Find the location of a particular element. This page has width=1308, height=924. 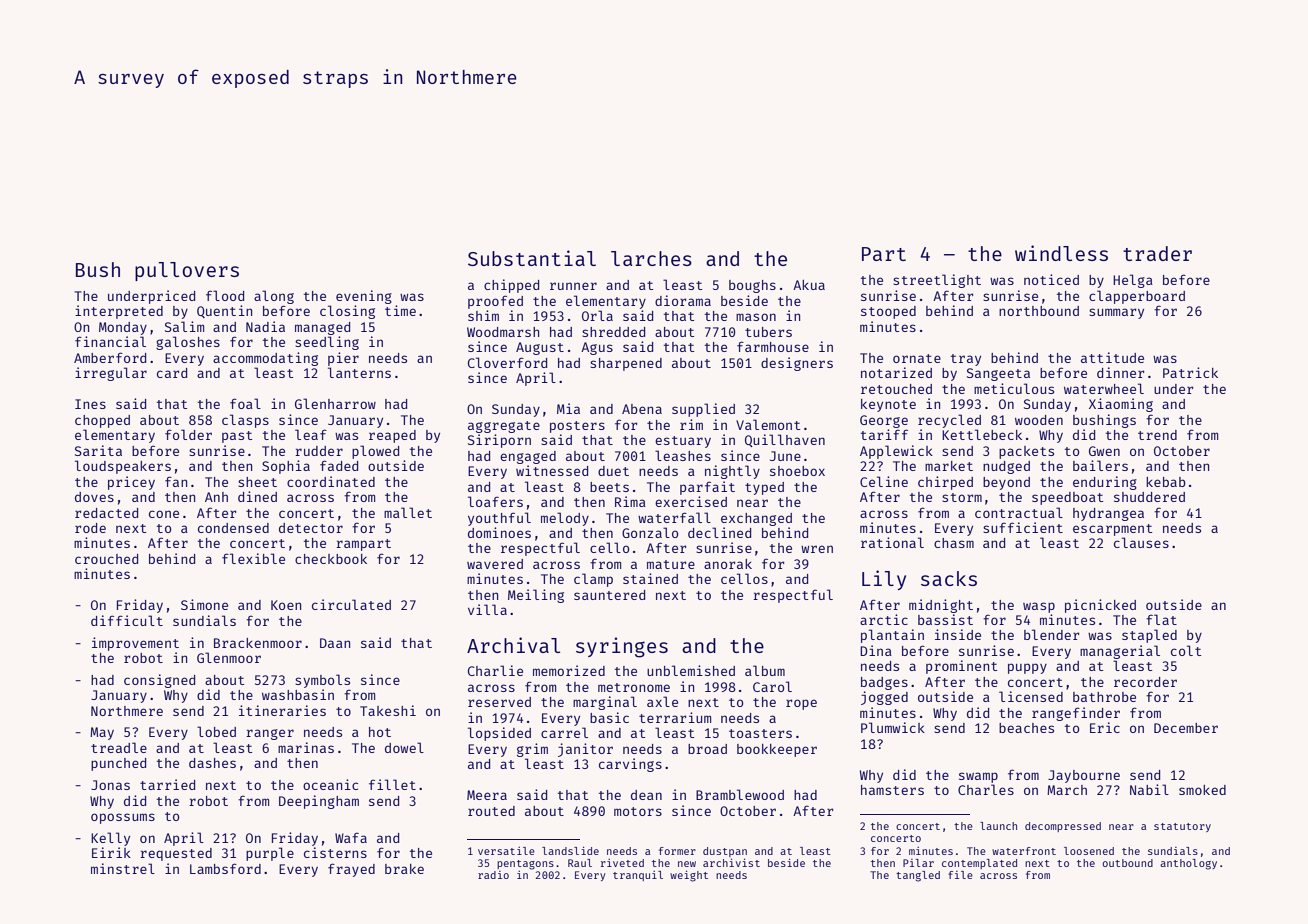

album is located at coordinates (765, 670).
